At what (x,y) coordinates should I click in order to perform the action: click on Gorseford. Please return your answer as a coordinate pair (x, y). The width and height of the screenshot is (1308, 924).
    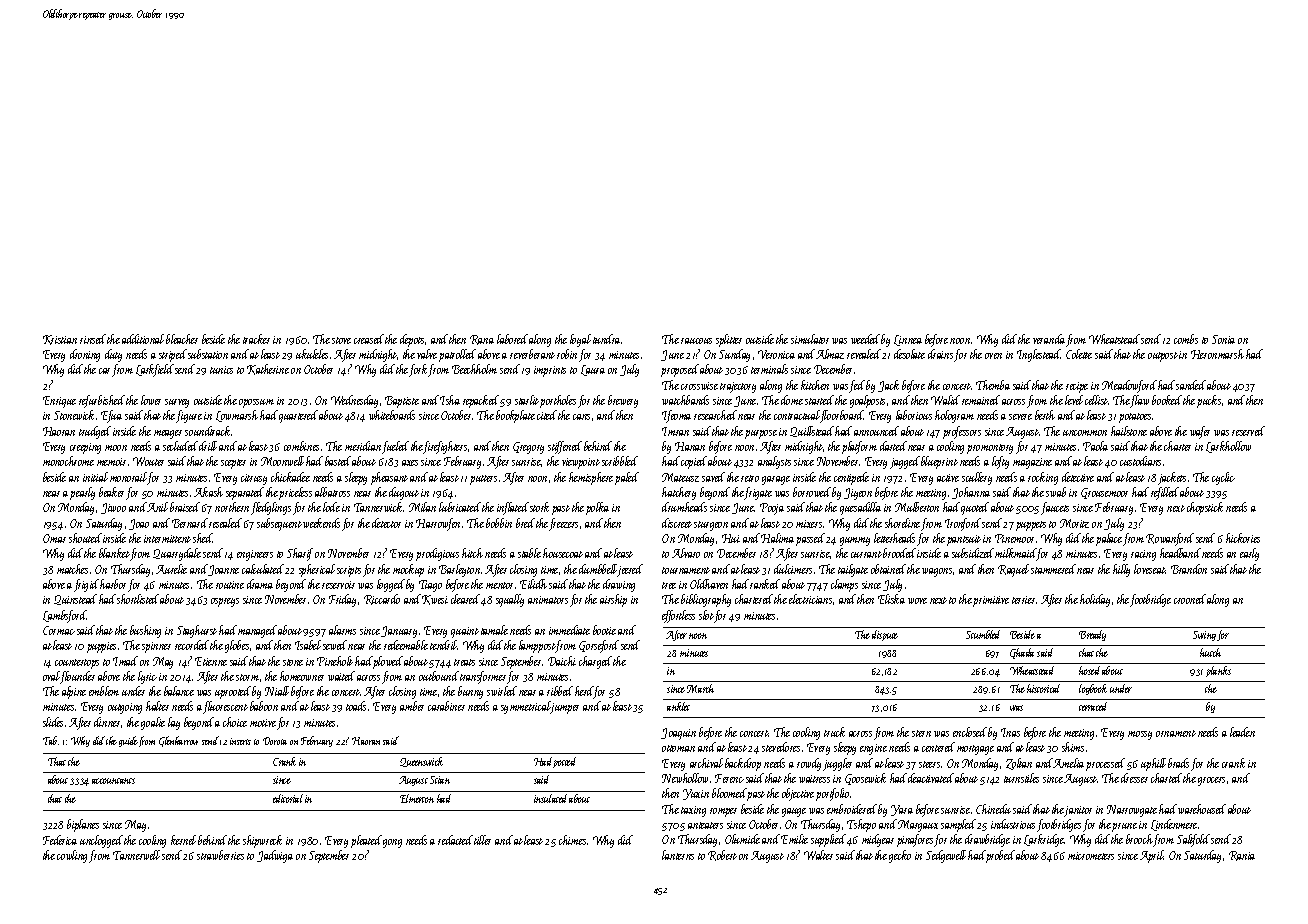
    Looking at the image, I should click on (599, 646).
